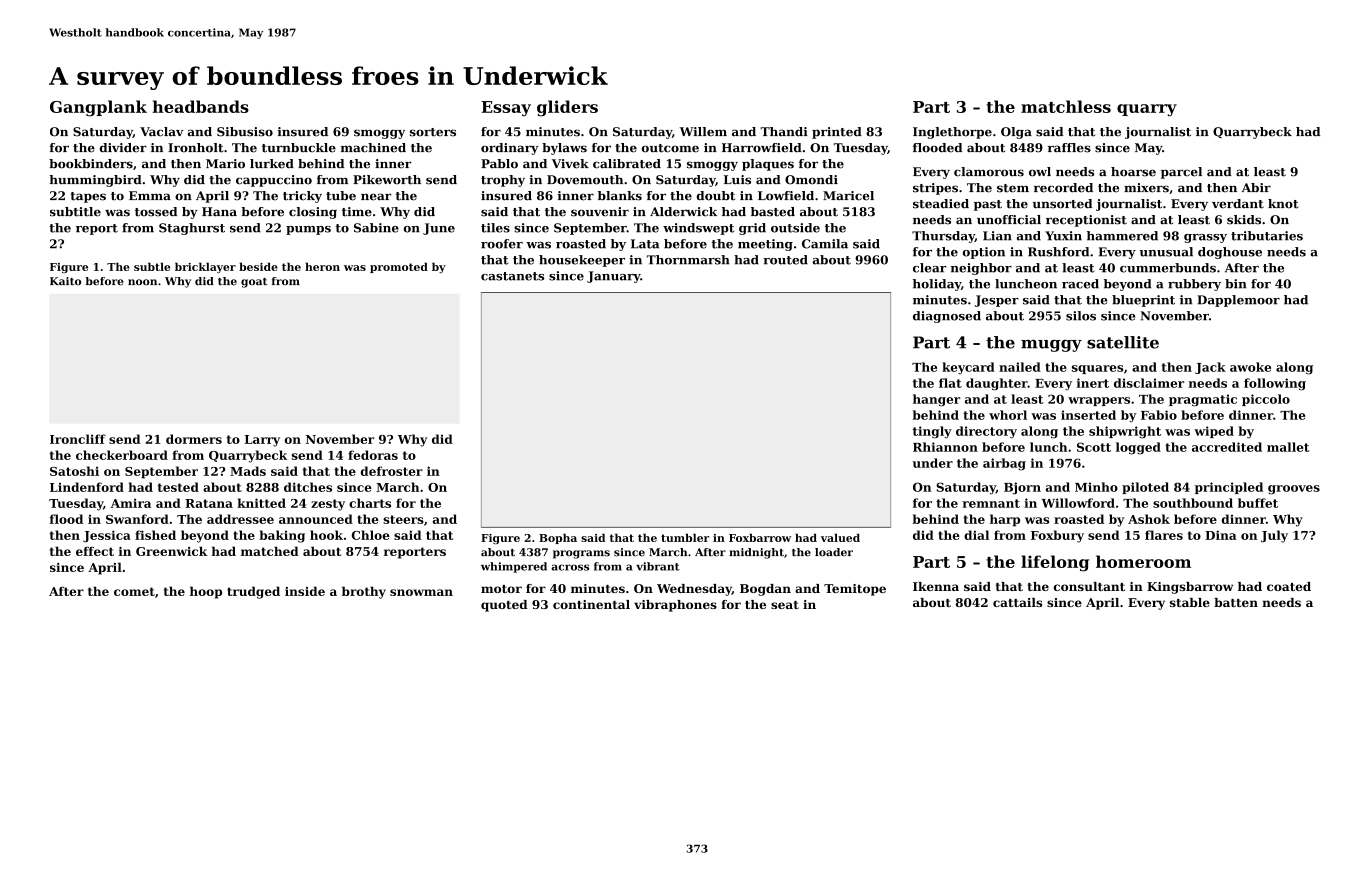 The height and width of the screenshot is (887, 1372). I want to click on Maricel, so click(848, 196).
